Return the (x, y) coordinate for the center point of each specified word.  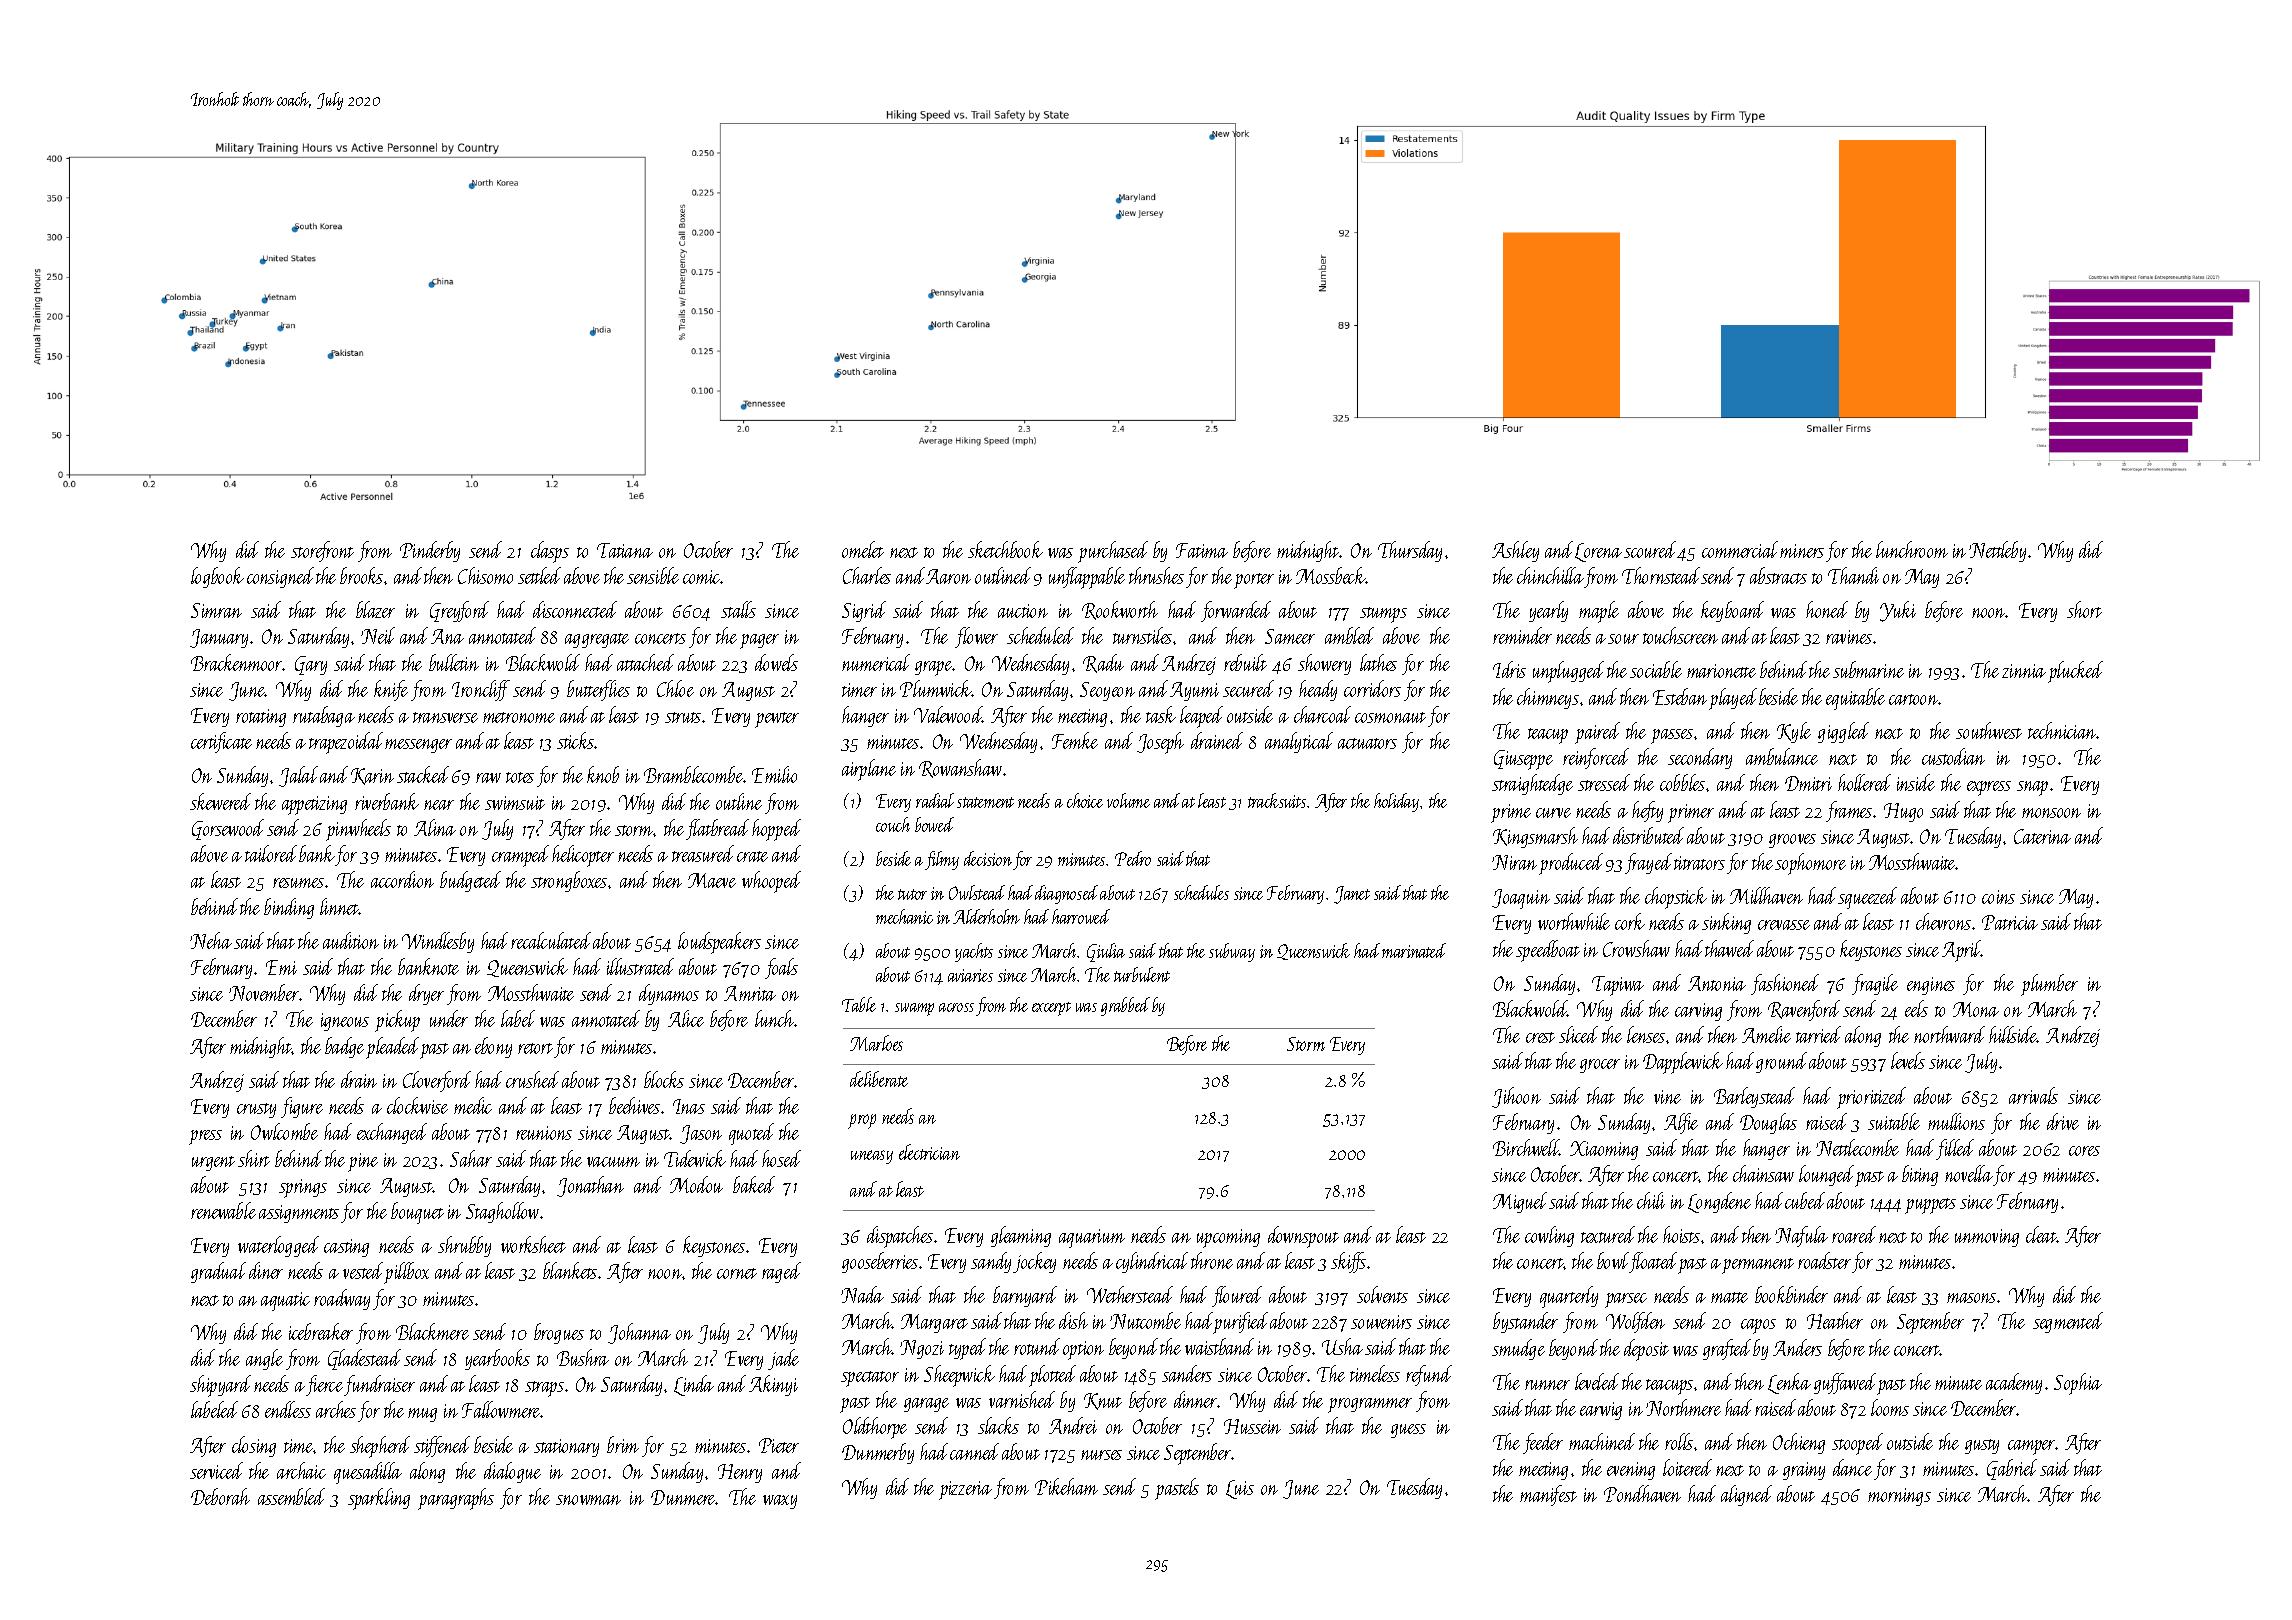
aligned (1746, 1495)
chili (1651, 1200)
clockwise (417, 1105)
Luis (1240, 1489)
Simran (216, 610)
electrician (929, 1152)
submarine (1868, 669)
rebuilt (1245, 662)
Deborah (220, 1496)
